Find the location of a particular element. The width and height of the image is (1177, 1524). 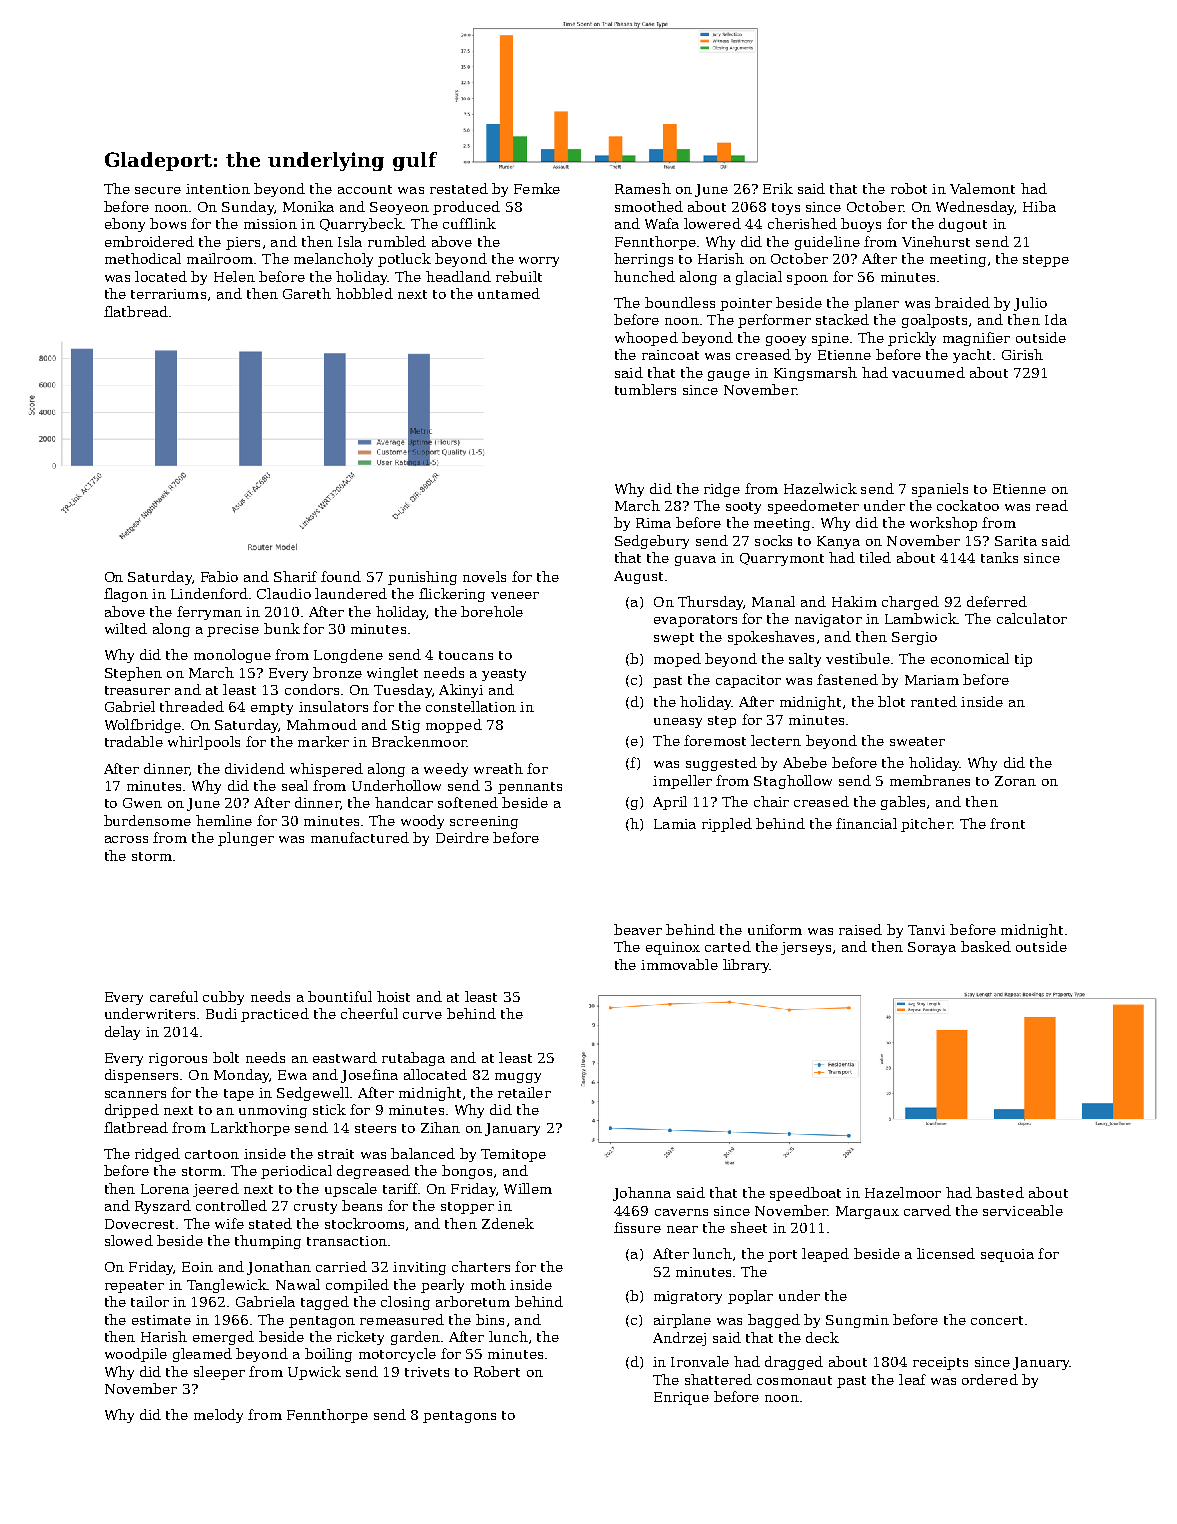

Abebe is located at coordinates (805, 762).
